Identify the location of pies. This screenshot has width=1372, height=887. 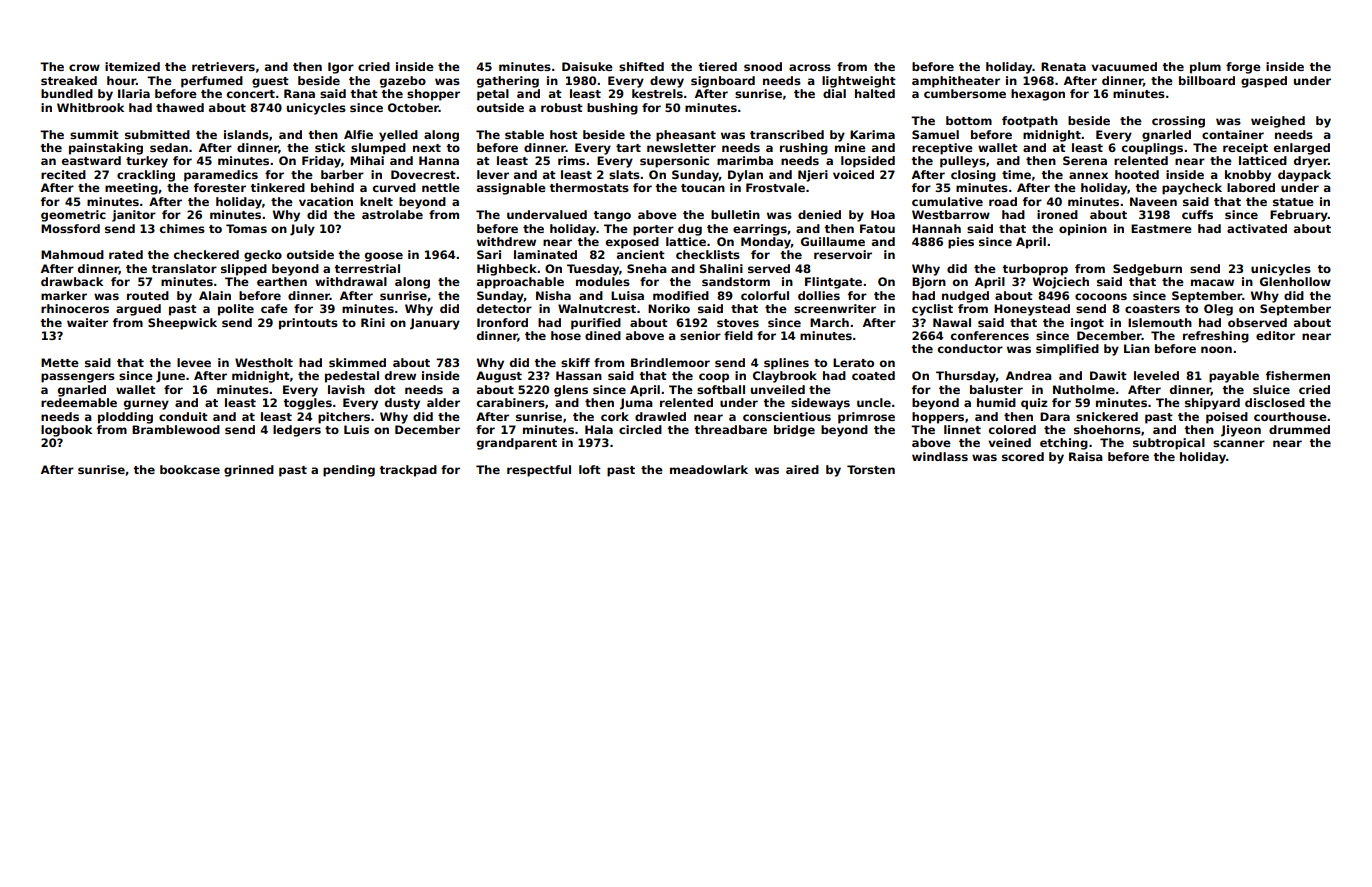
(961, 243).
